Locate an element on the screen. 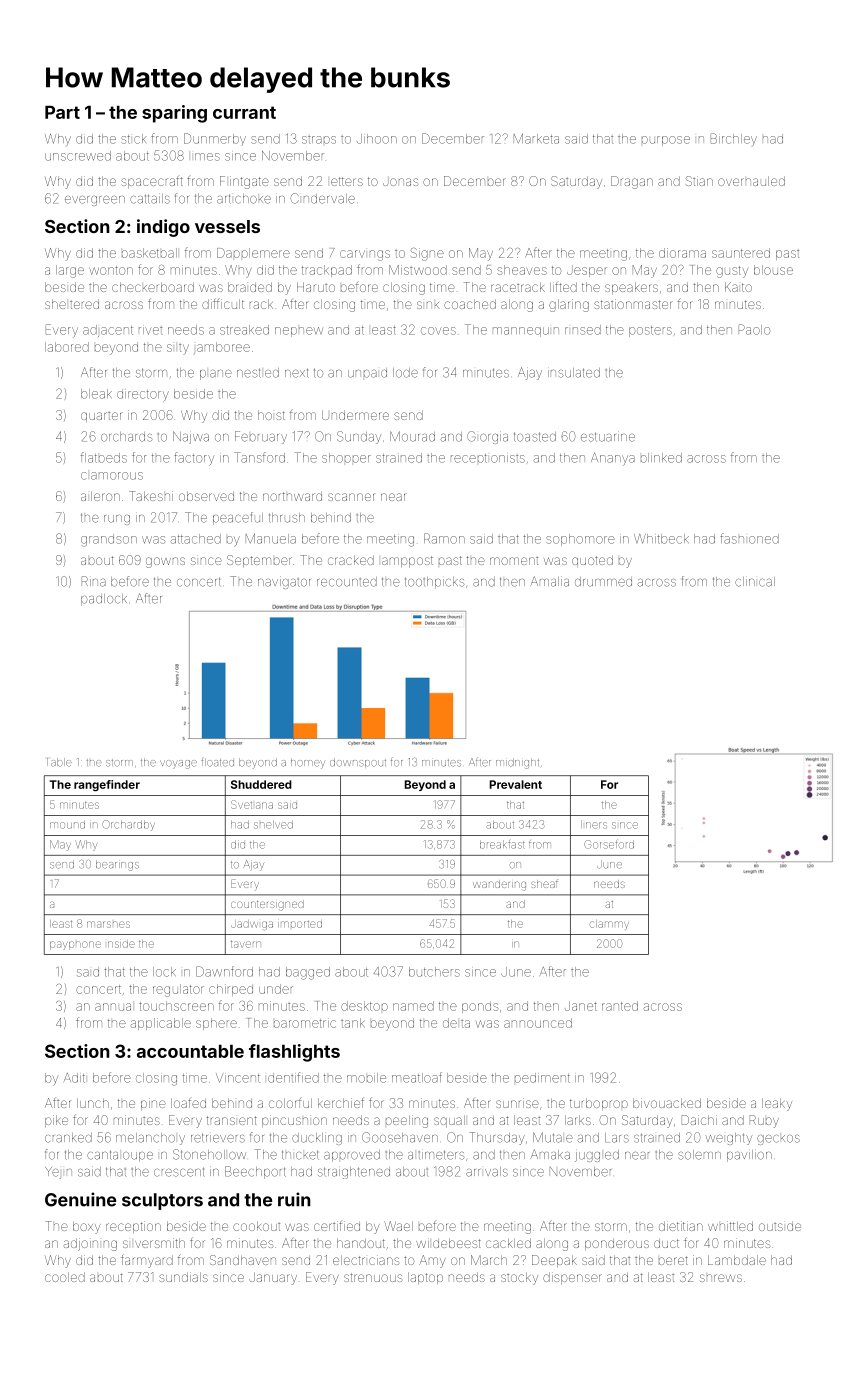  carvings is located at coordinates (365, 255).
